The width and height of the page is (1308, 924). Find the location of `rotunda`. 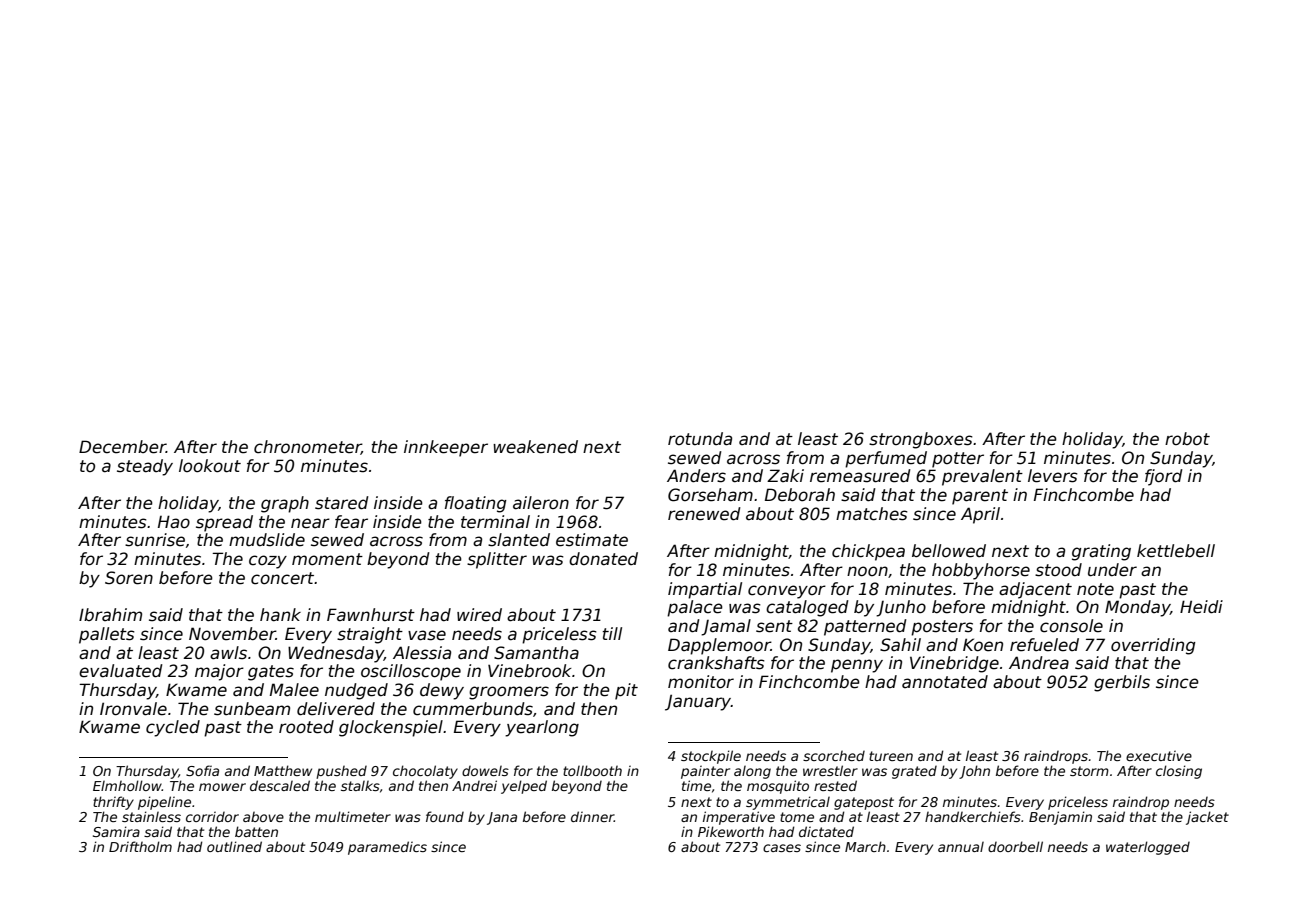

rotunda is located at coordinates (700, 439).
